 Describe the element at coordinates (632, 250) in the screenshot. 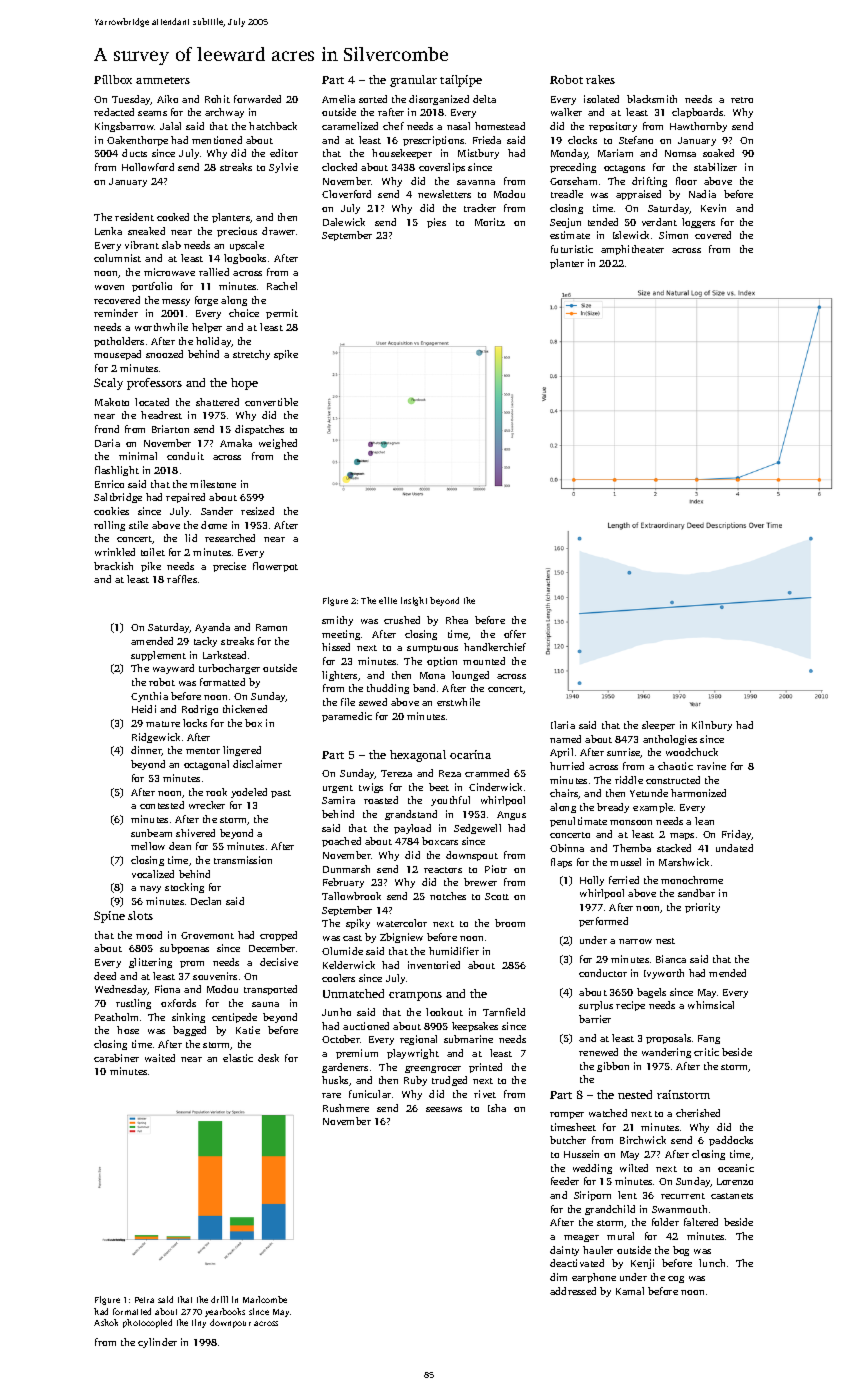

I see `amphitheater` at that location.
